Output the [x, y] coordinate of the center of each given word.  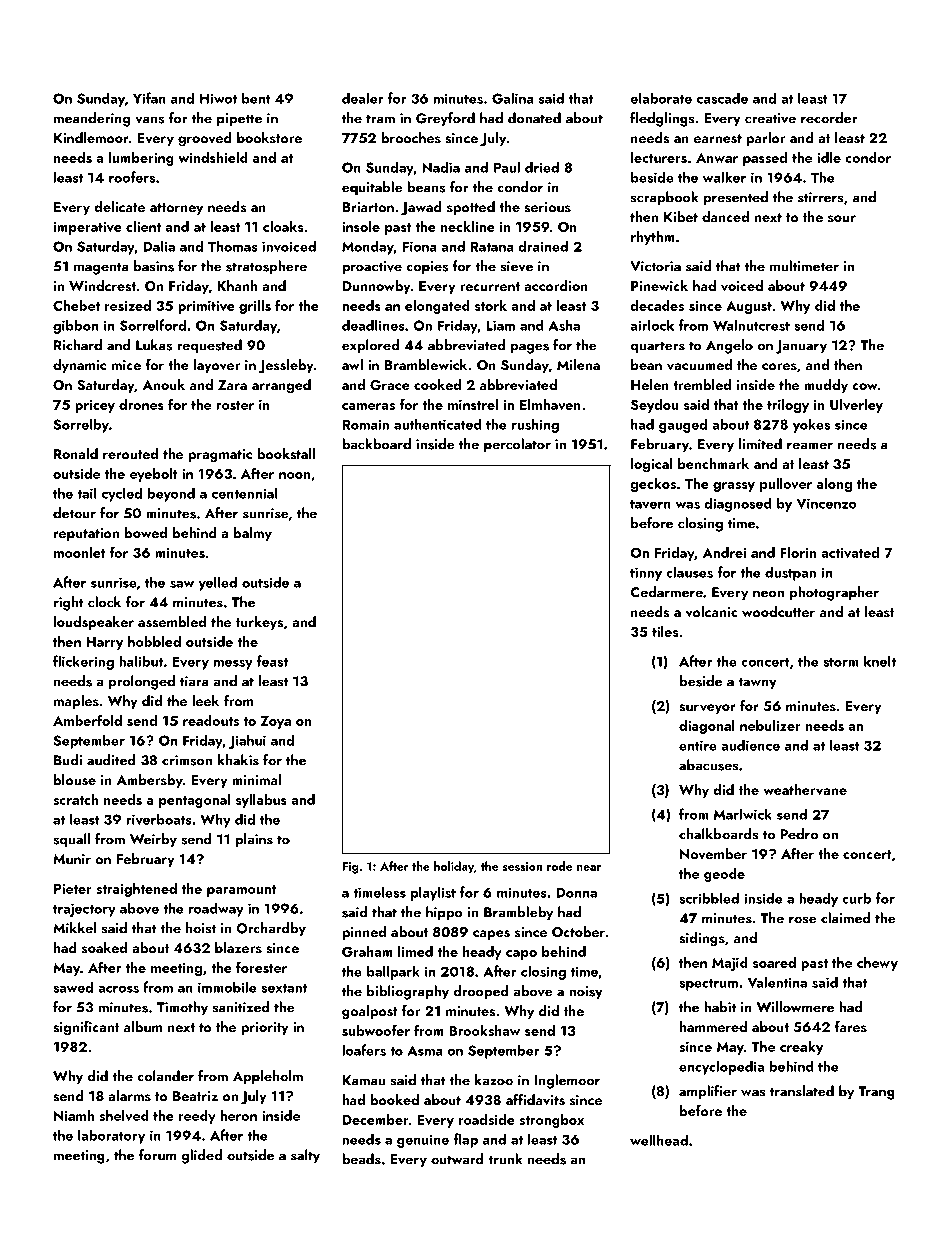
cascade [722, 98]
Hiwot [218, 98]
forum [157, 1155]
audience [750, 745]
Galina [513, 98]
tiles [665, 631]
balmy [253, 534]
